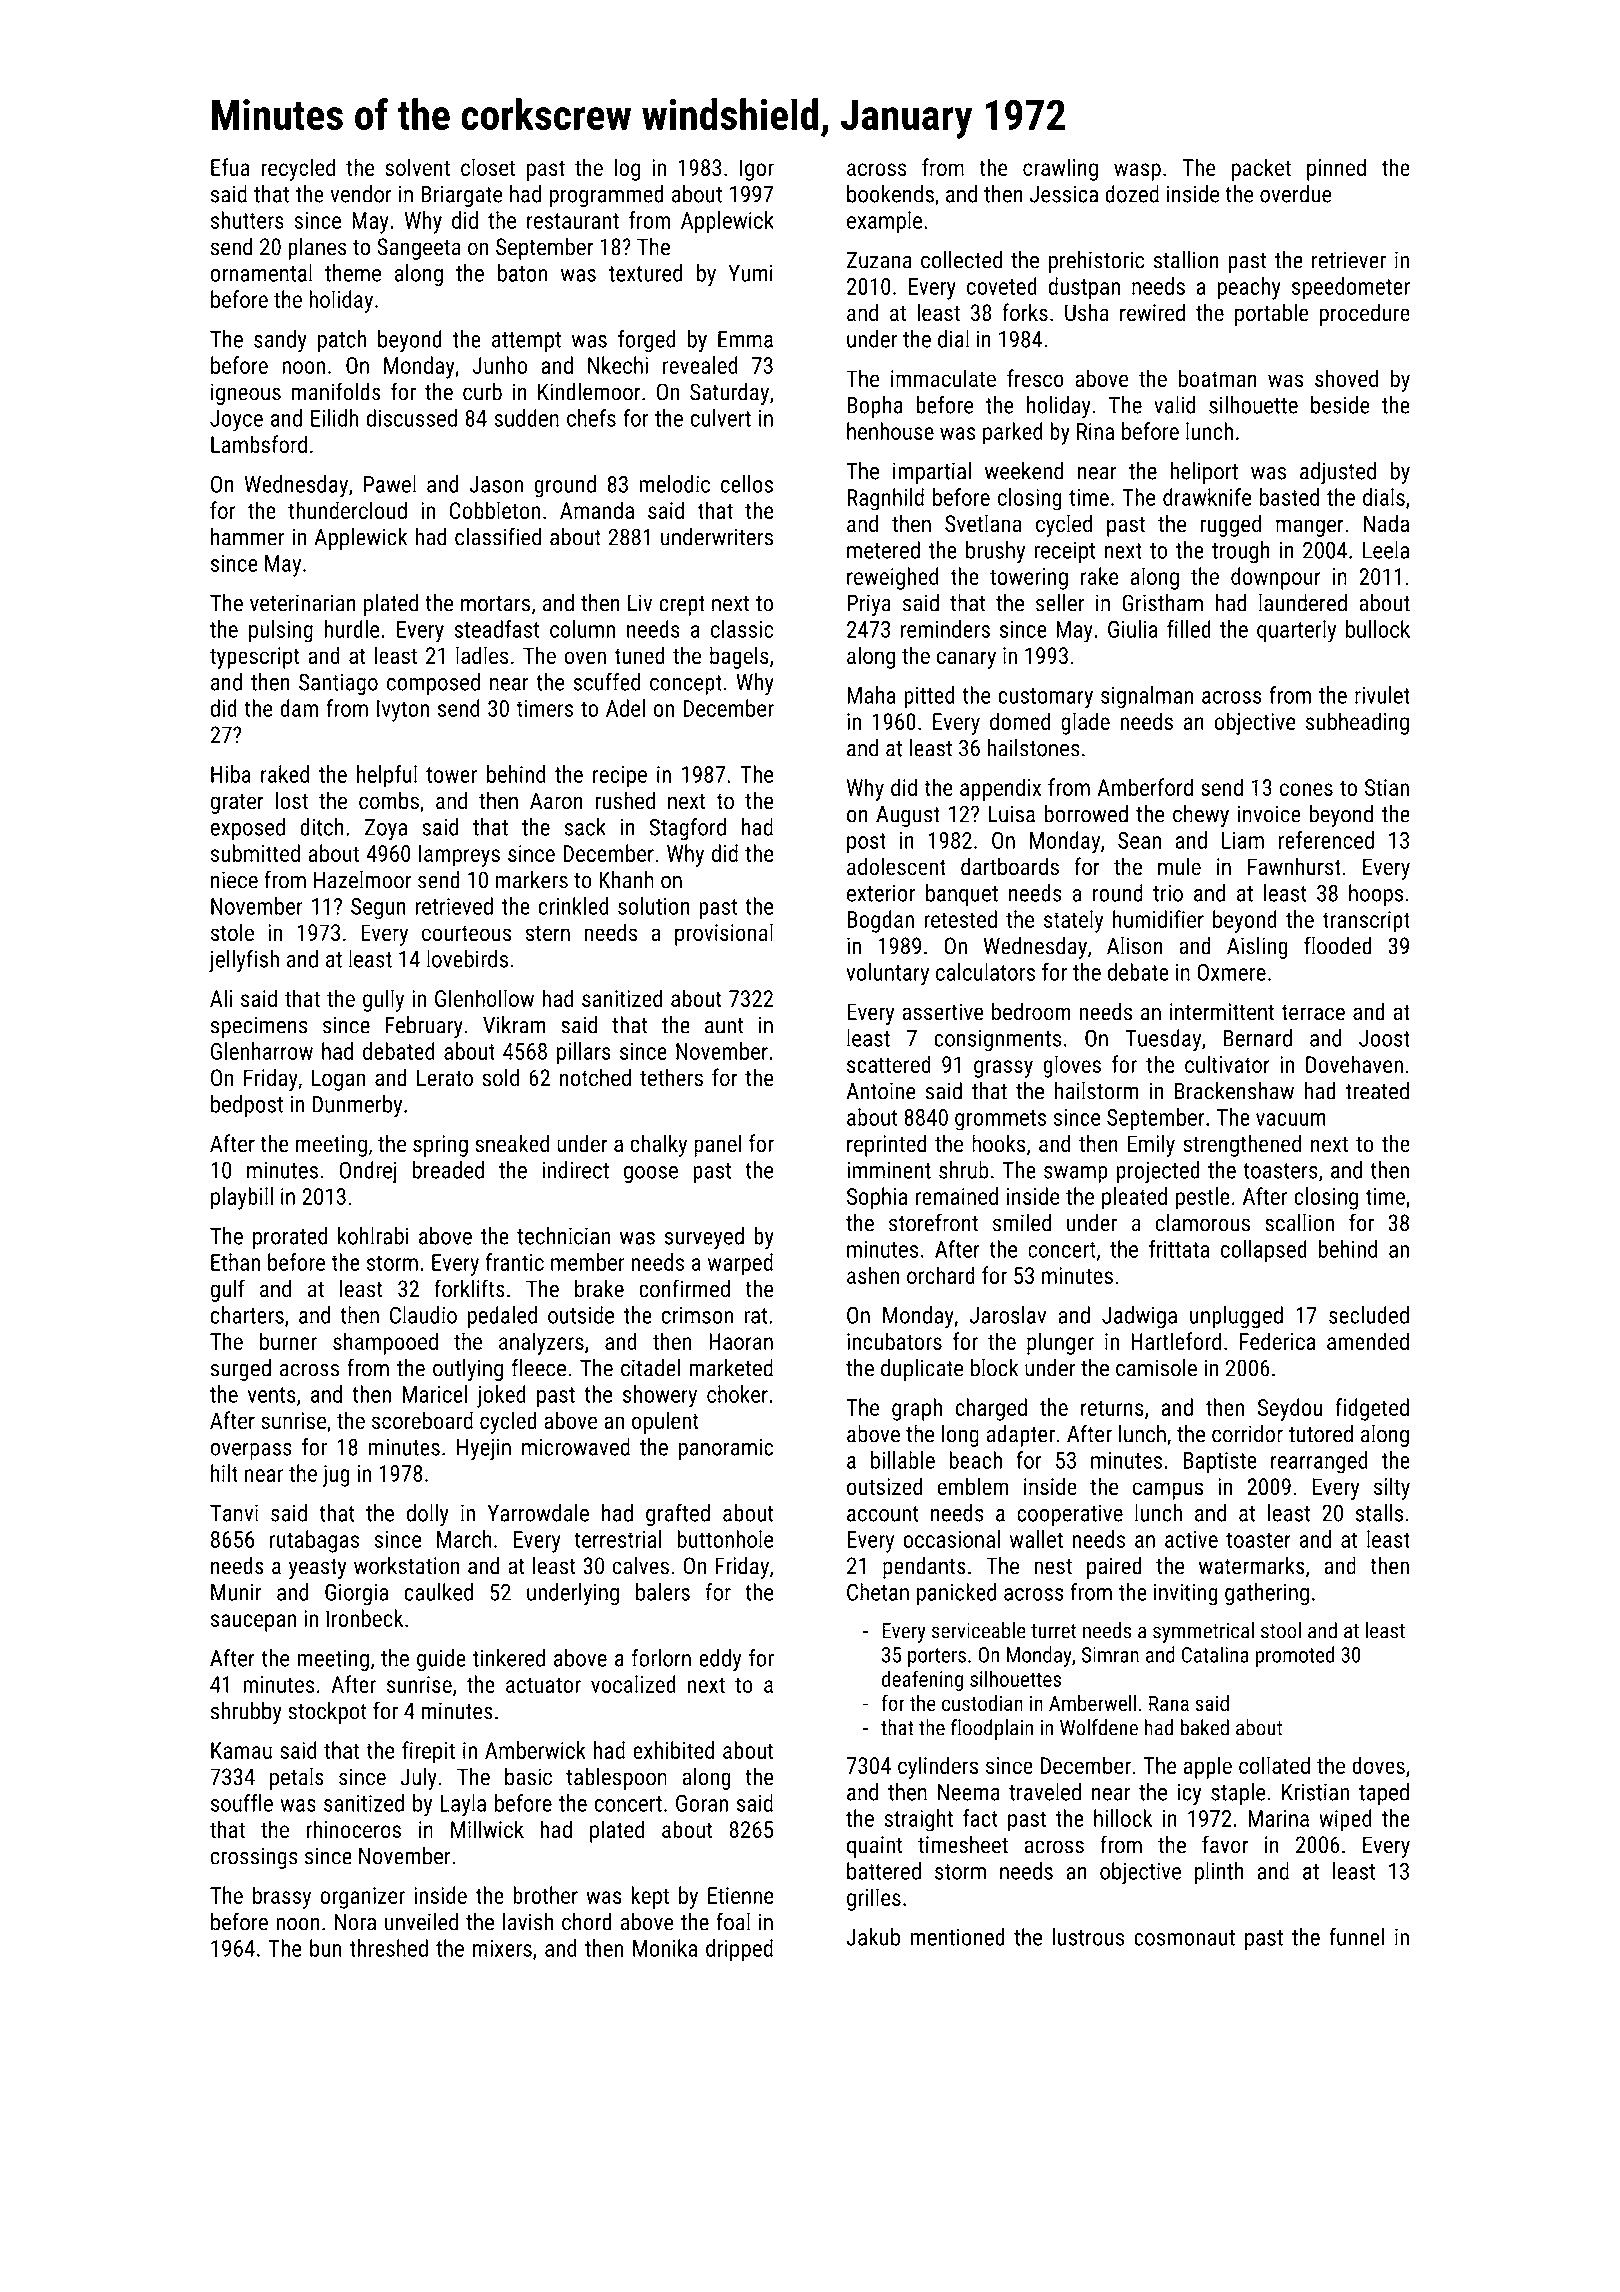 This screenshot has height=2292, width=1620. I want to click on curb, so click(482, 392).
